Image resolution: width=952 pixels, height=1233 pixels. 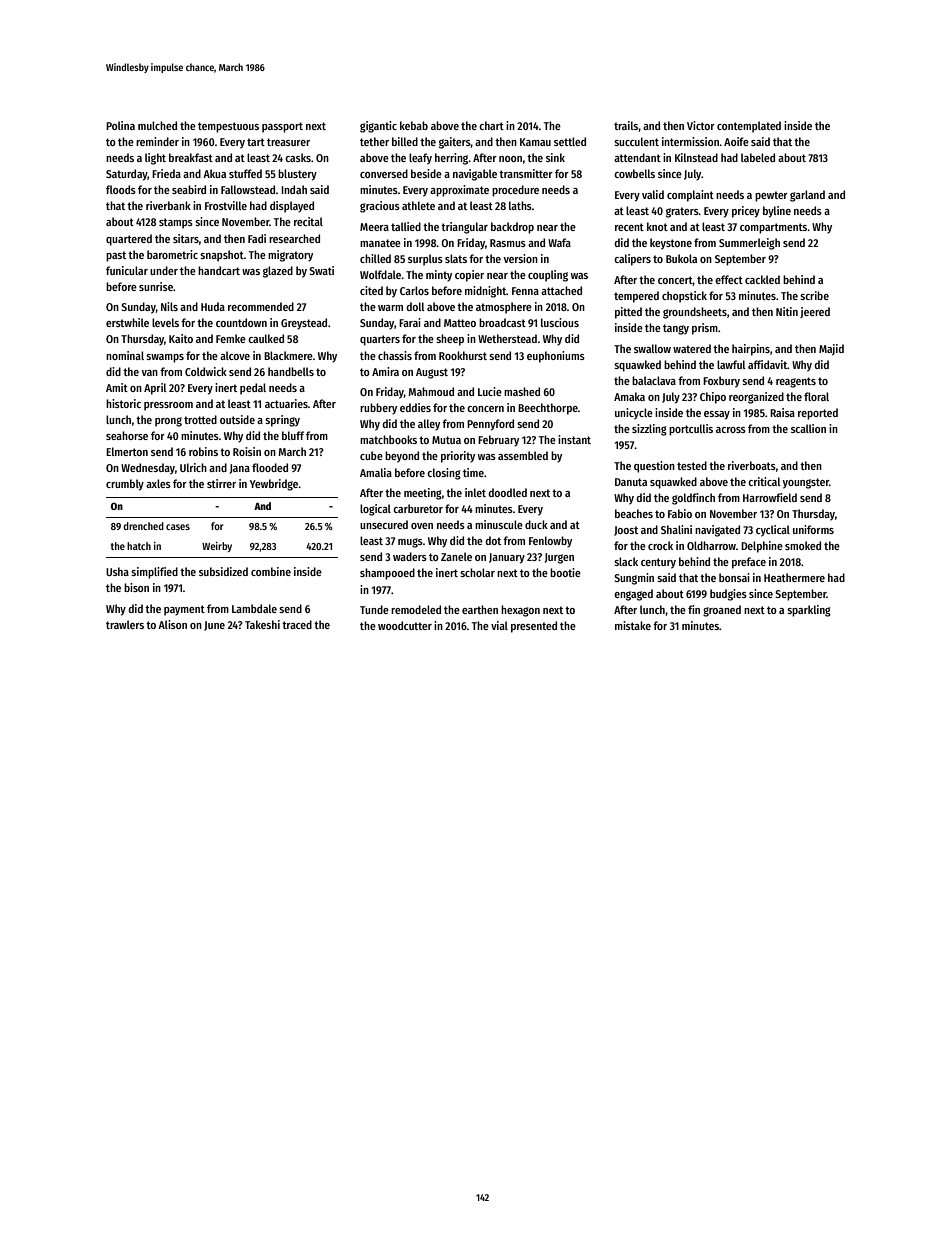 What do you see at coordinates (692, 465) in the screenshot?
I see `tested` at bounding box center [692, 465].
